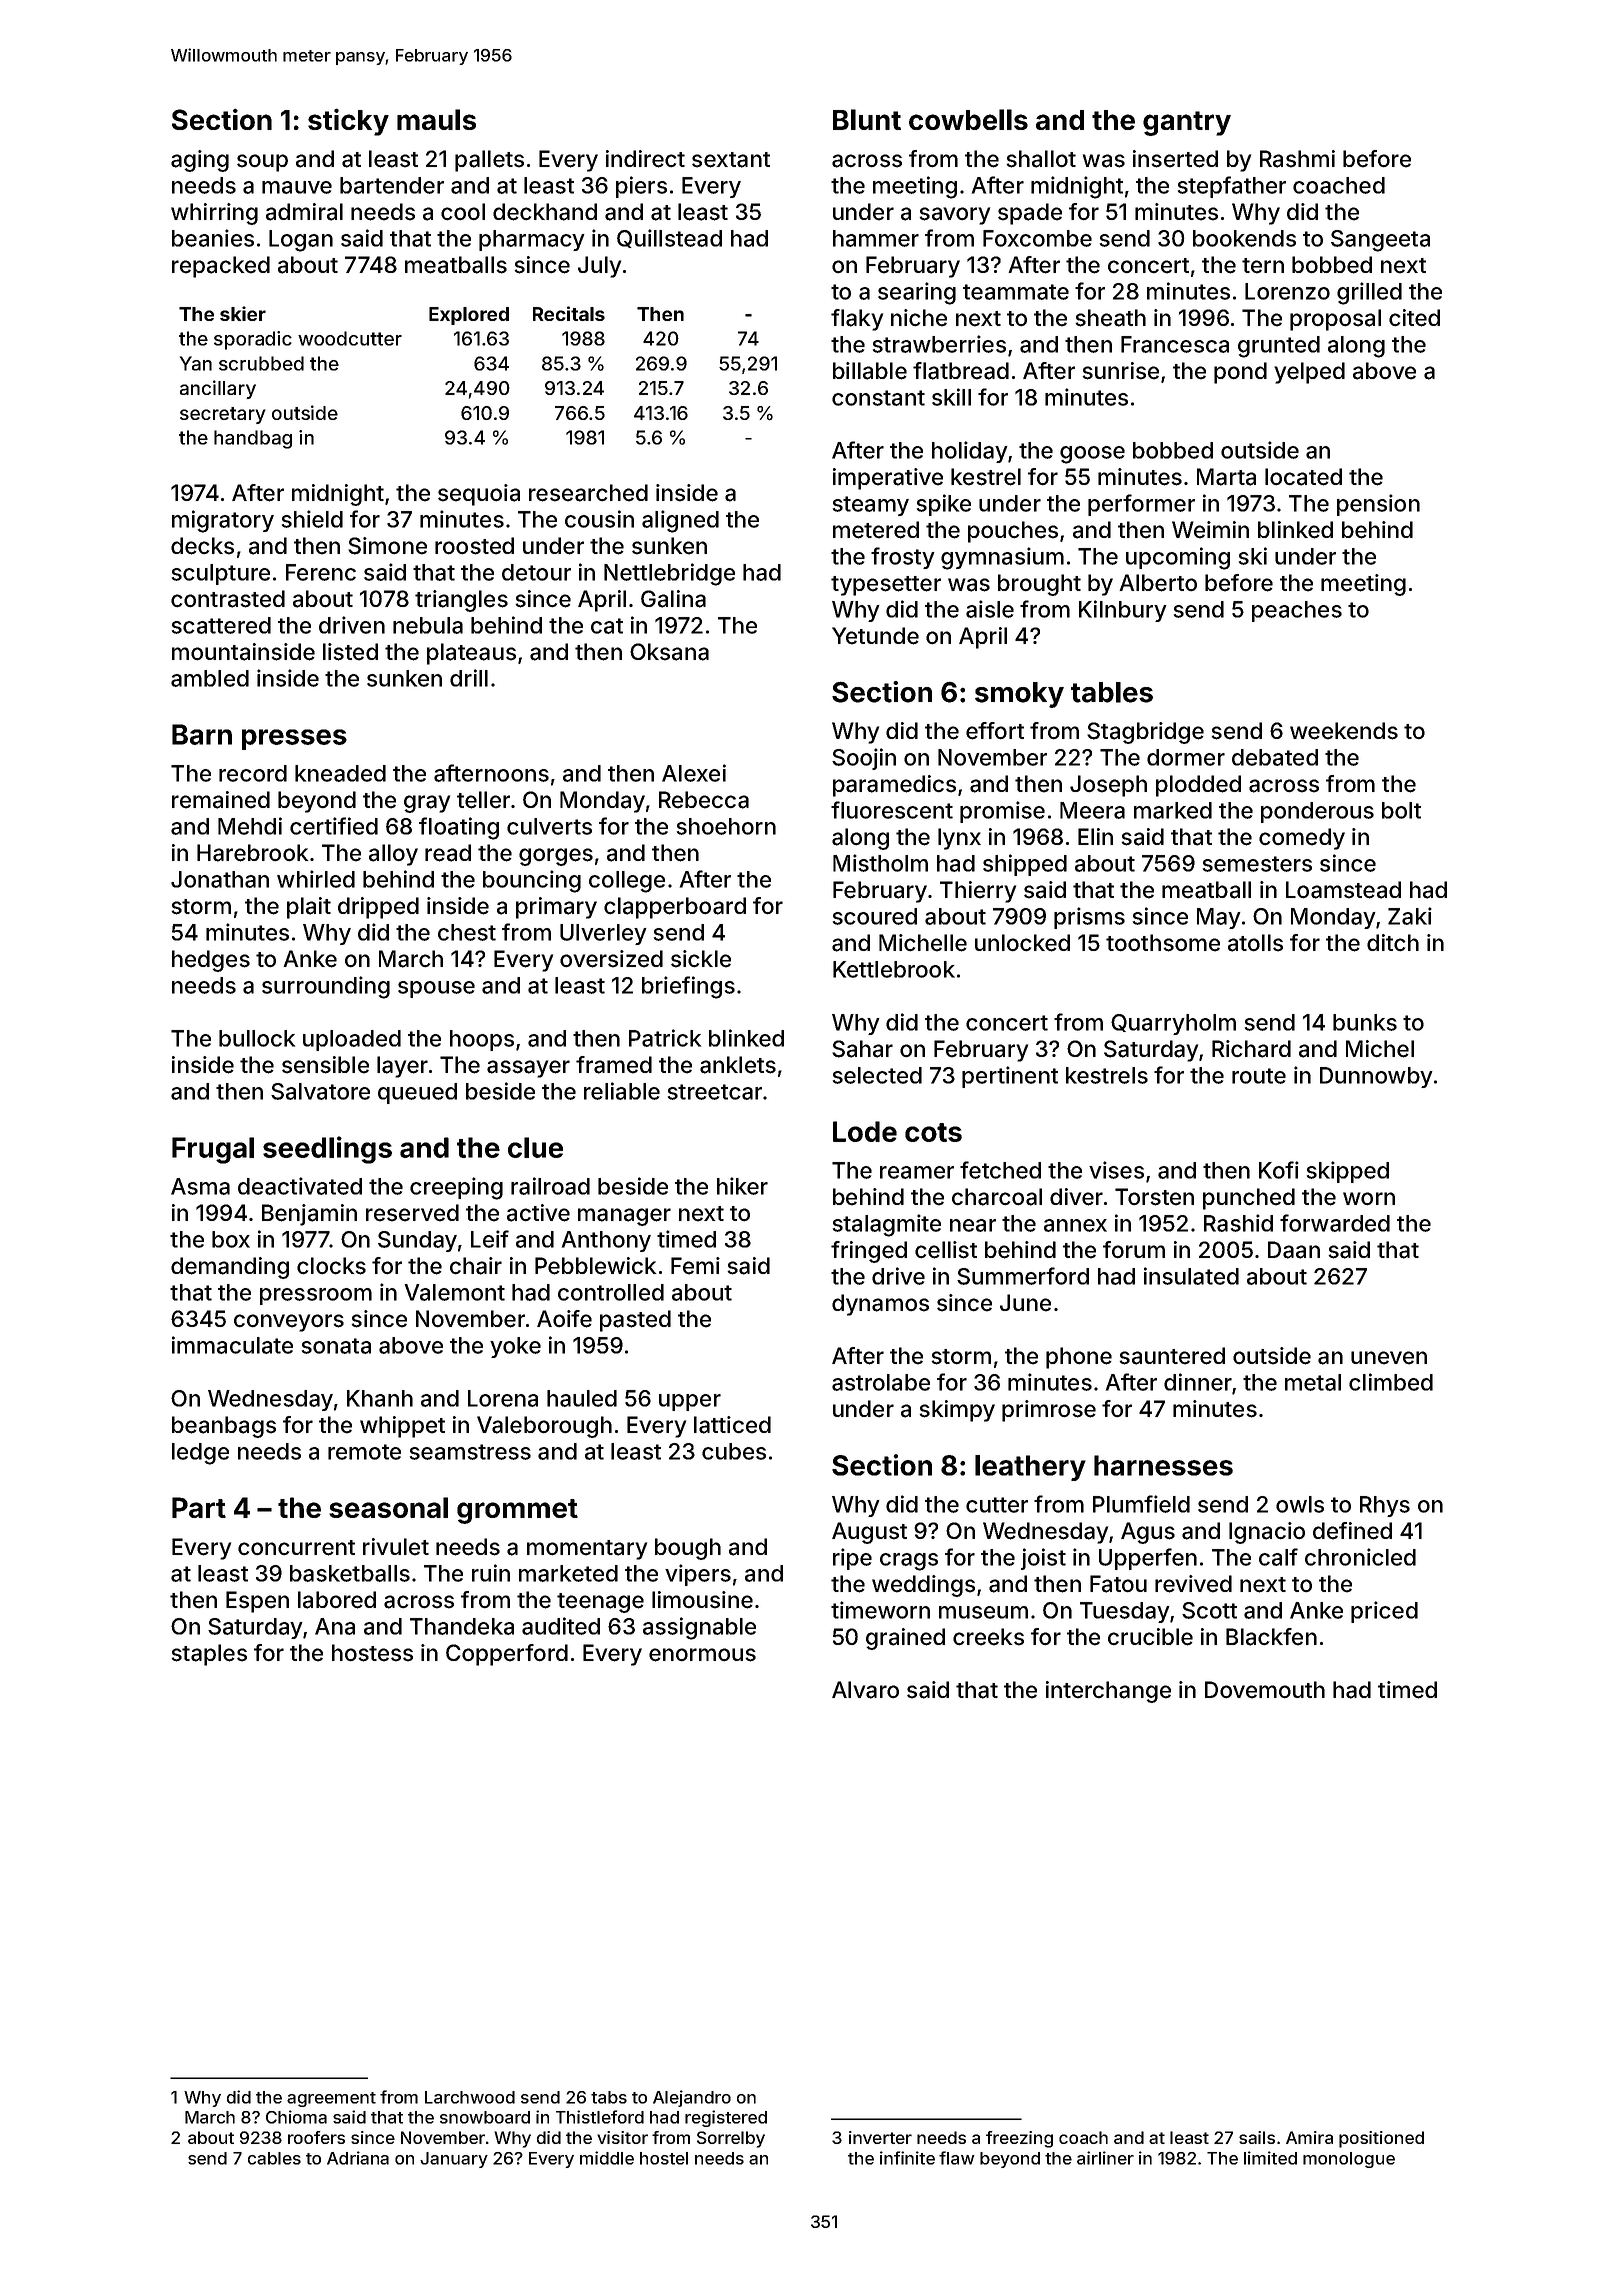 The width and height of the document is (1620, 2292). Describe the element at coordinates (702, 1600) in the document. I see `limousine` at that location.
